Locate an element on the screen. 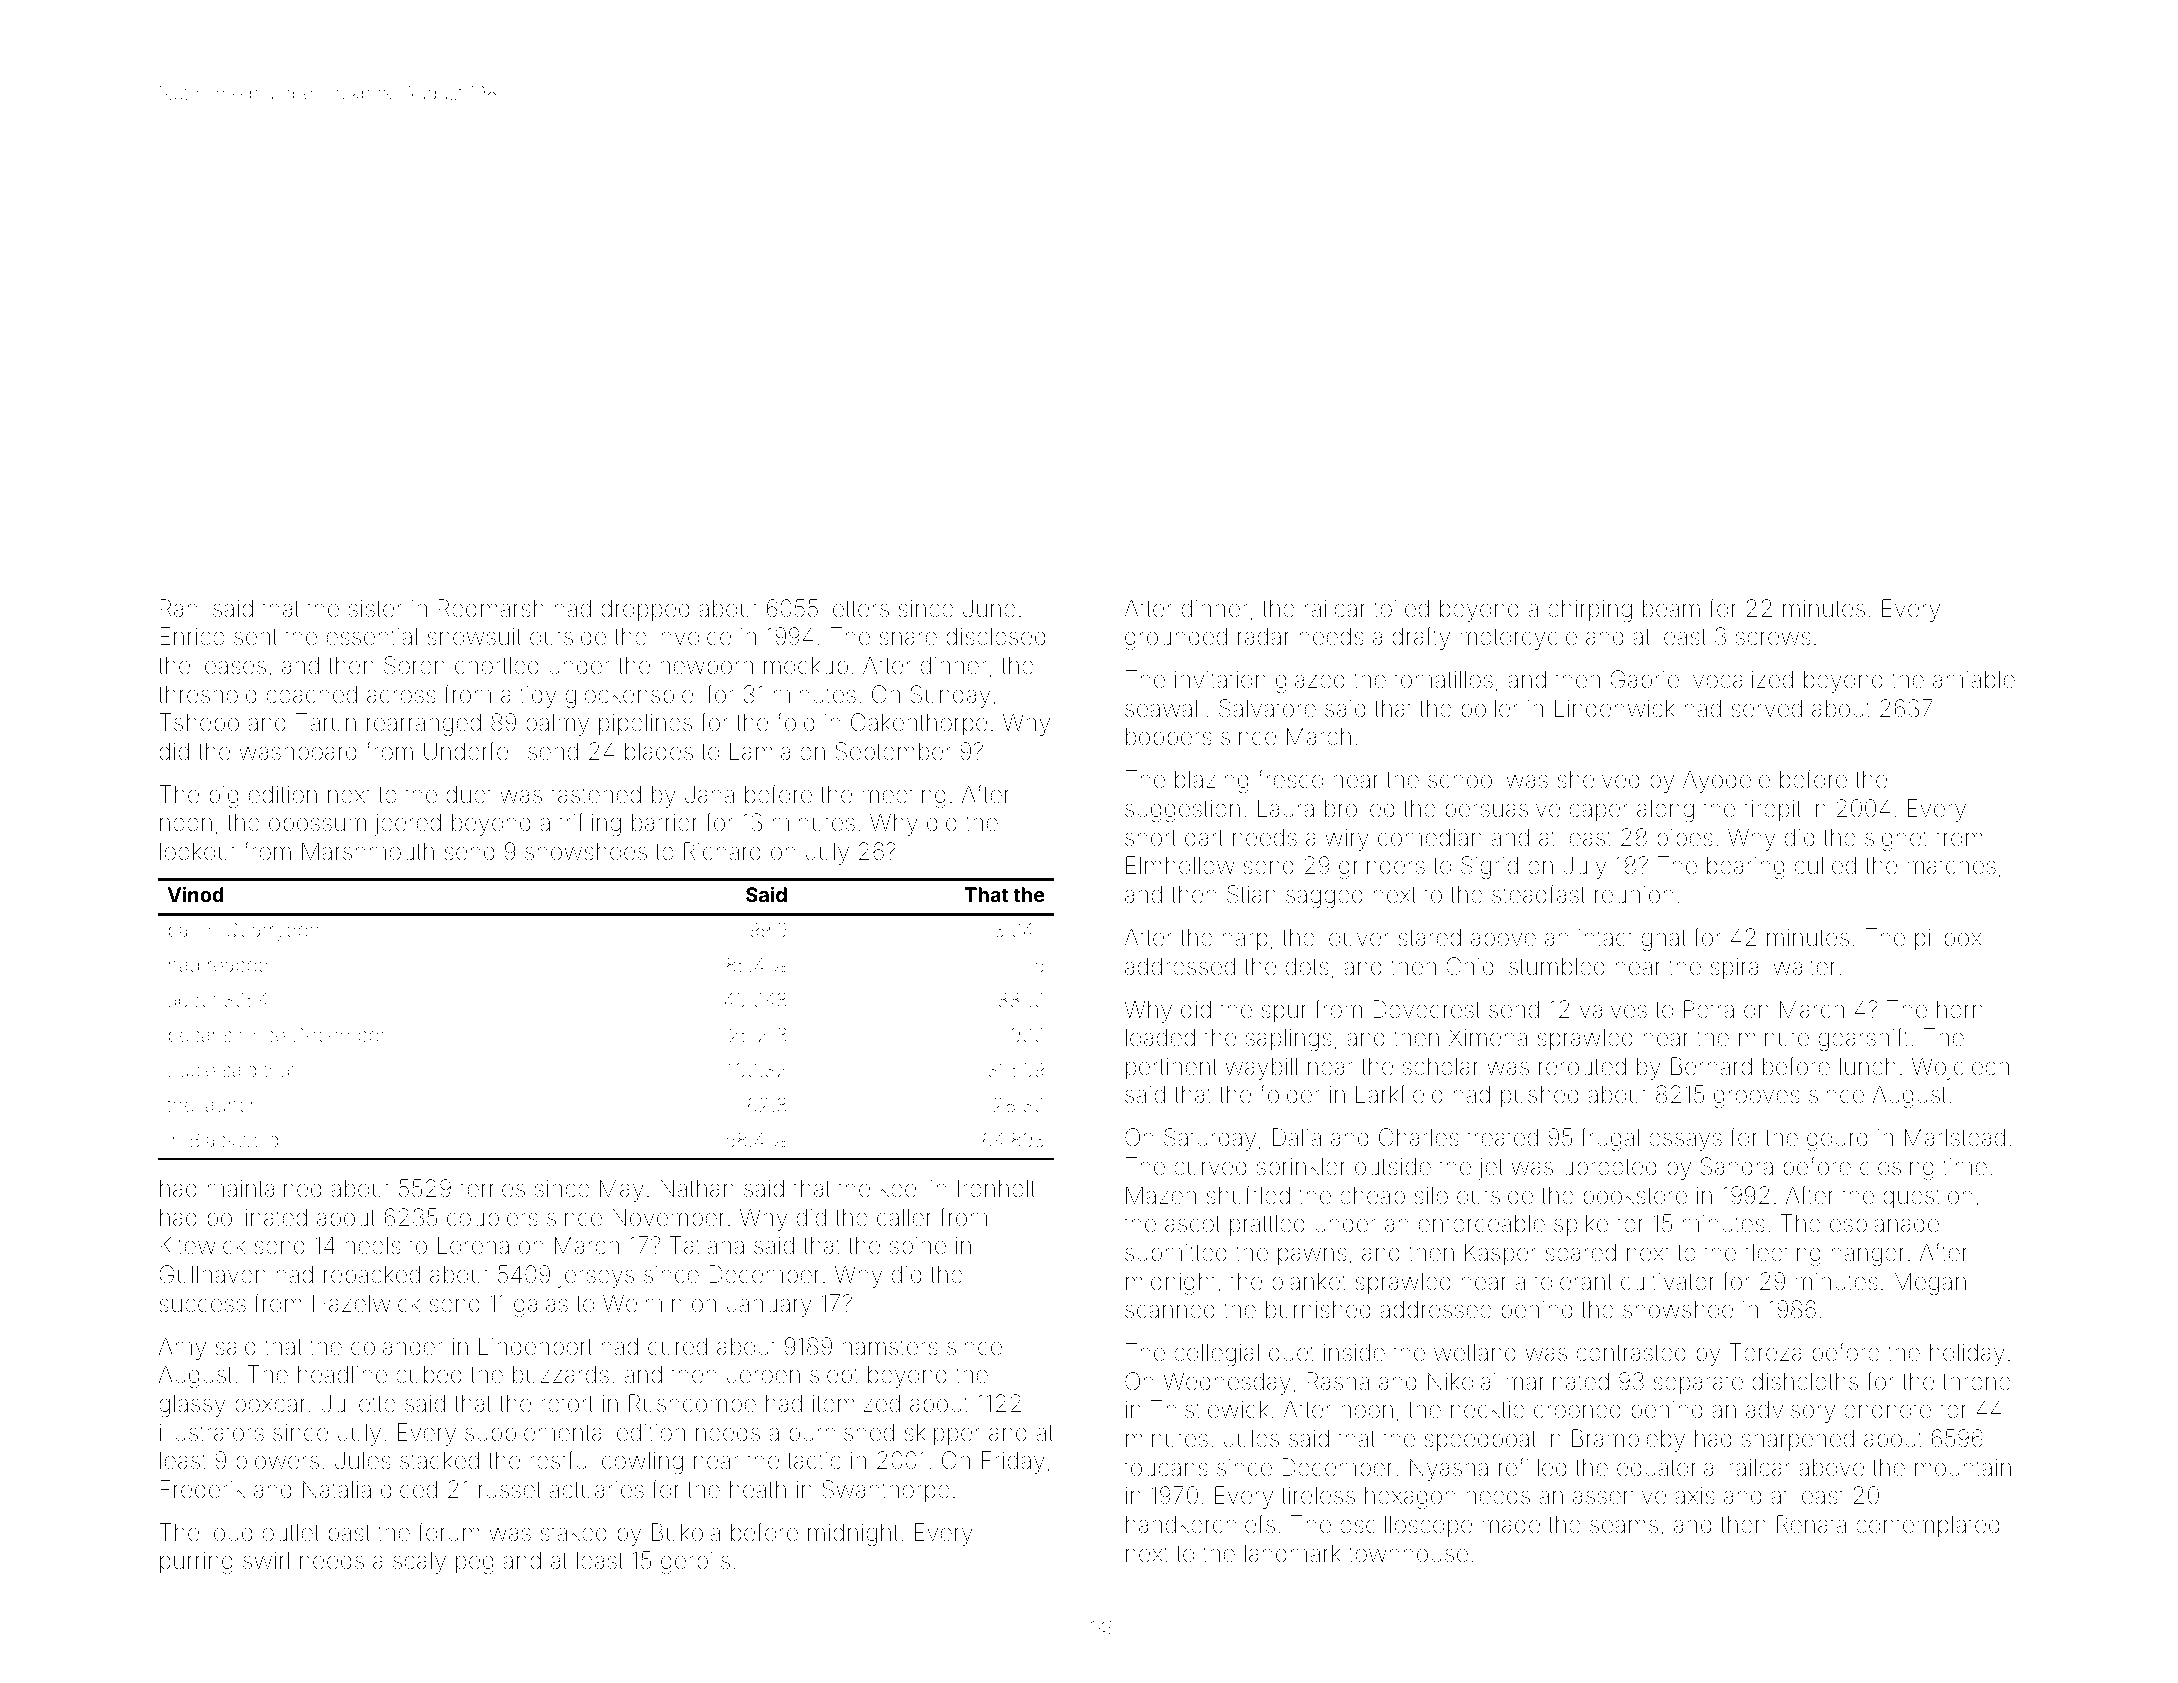  served is located at coordinates (1766, 708).
